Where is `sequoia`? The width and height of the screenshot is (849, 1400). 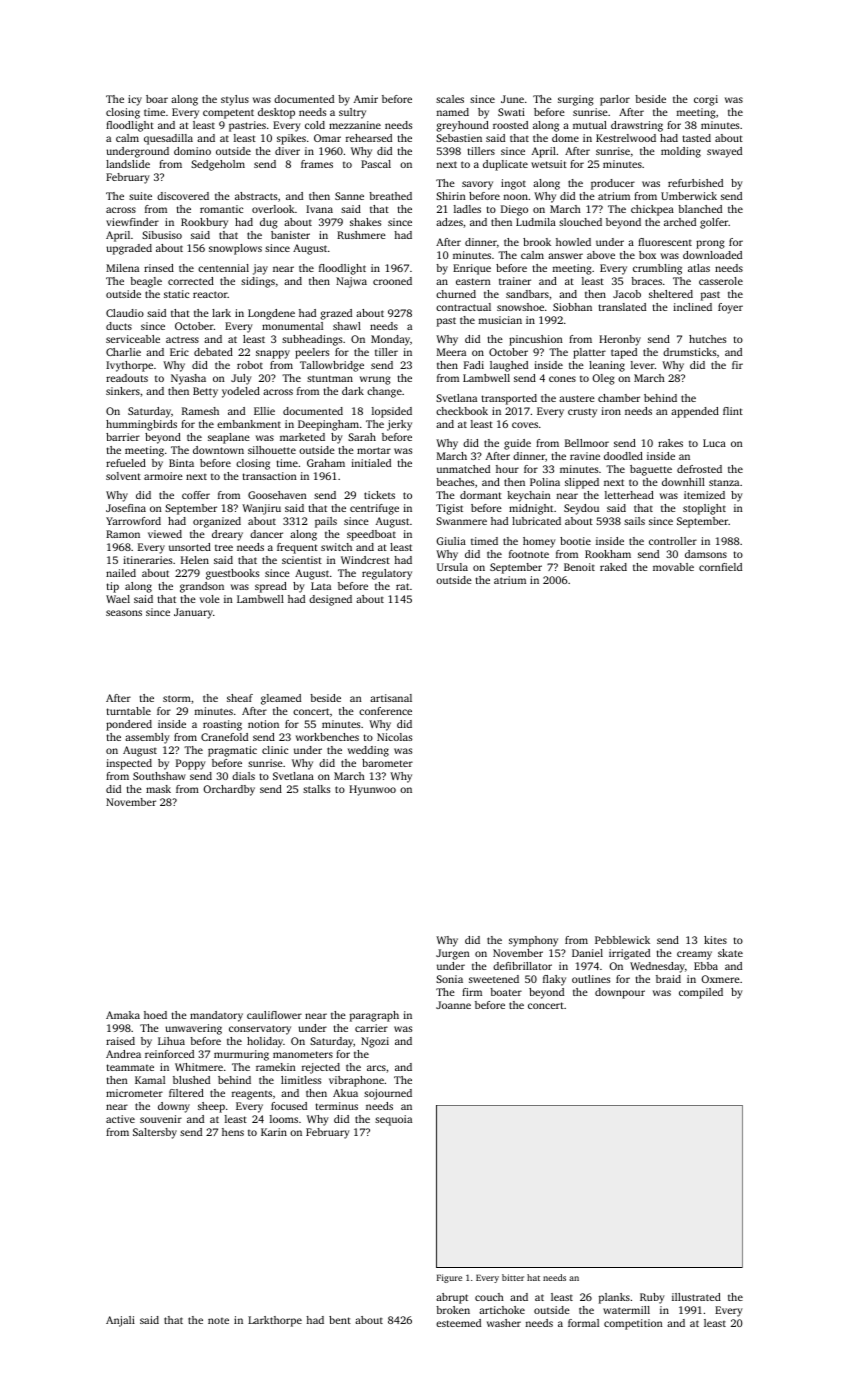 sequoia is located at coordinates (393, 1120).
